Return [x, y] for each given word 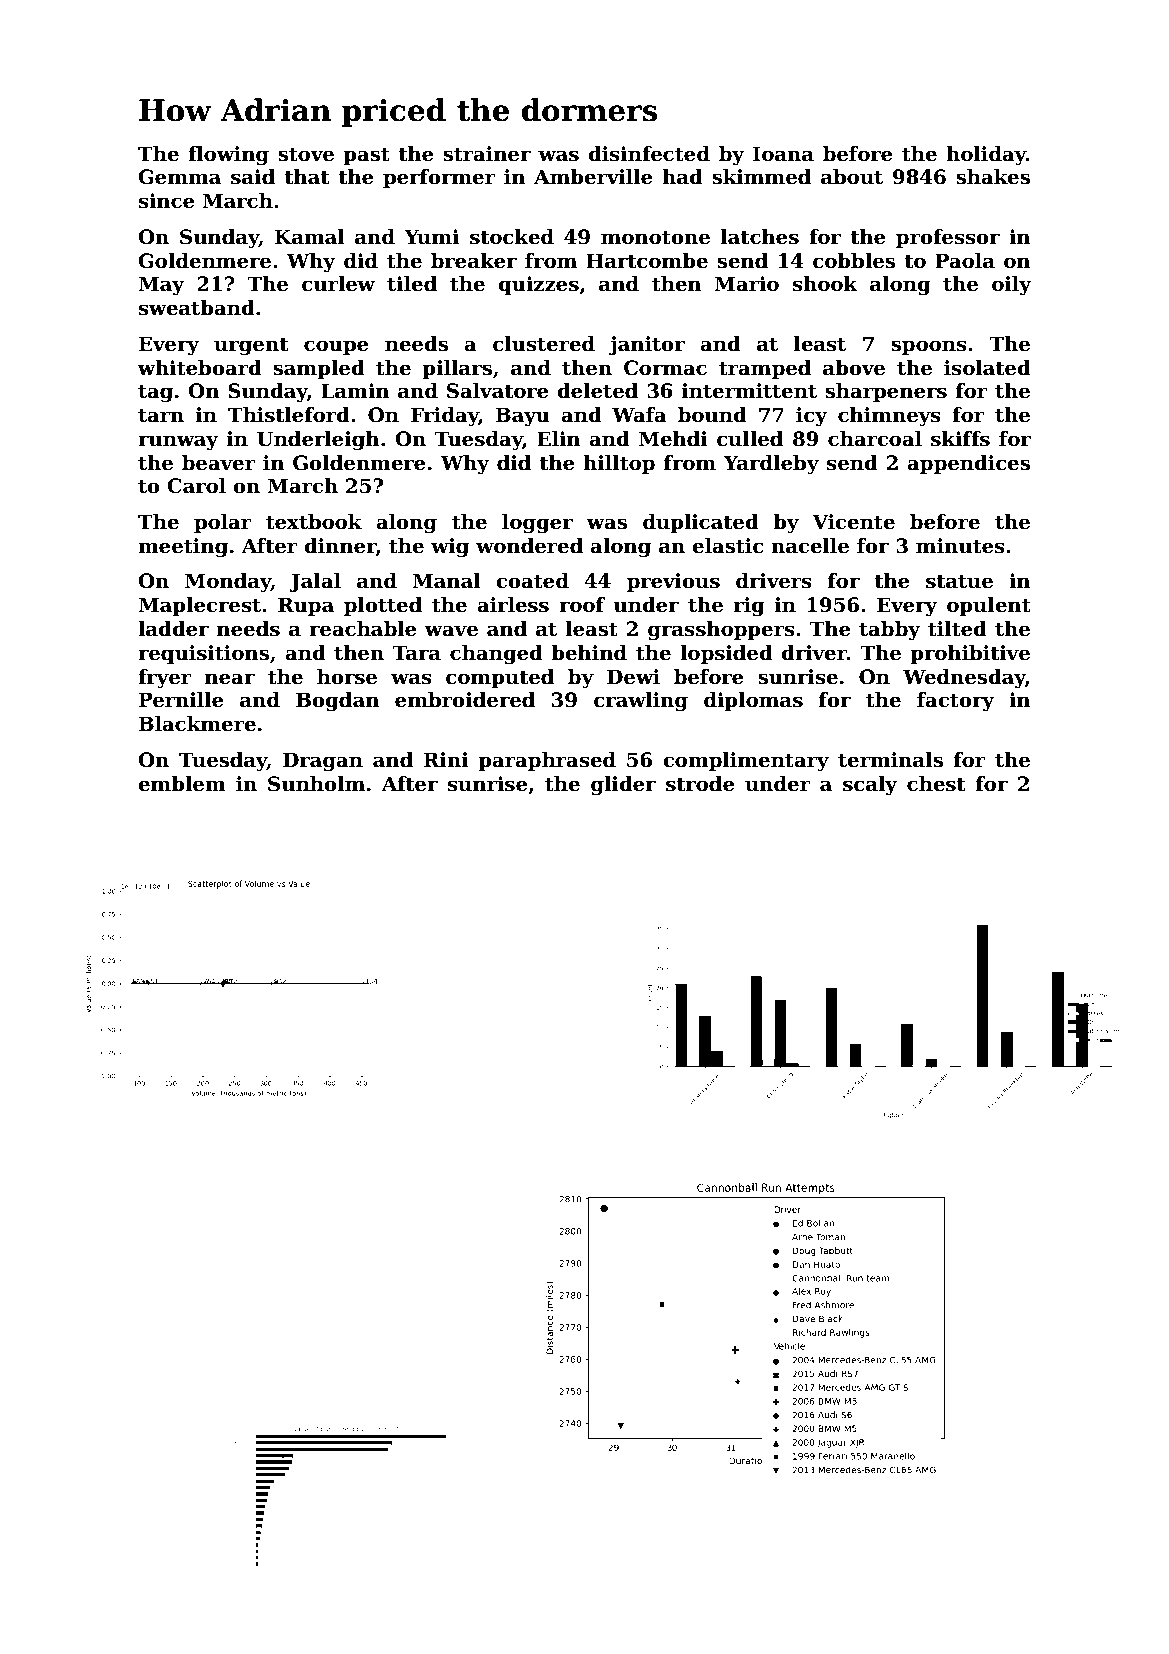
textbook [314, 522]
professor [948, 238]
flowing [228, 156]
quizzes [538, 285]
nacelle [810, 546]
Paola [965, 261]
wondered [529, 546]
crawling [641, 702]
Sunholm [316, 784]
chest [936, 784]
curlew [338, 284]
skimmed [761, 177]
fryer [165, 679]
